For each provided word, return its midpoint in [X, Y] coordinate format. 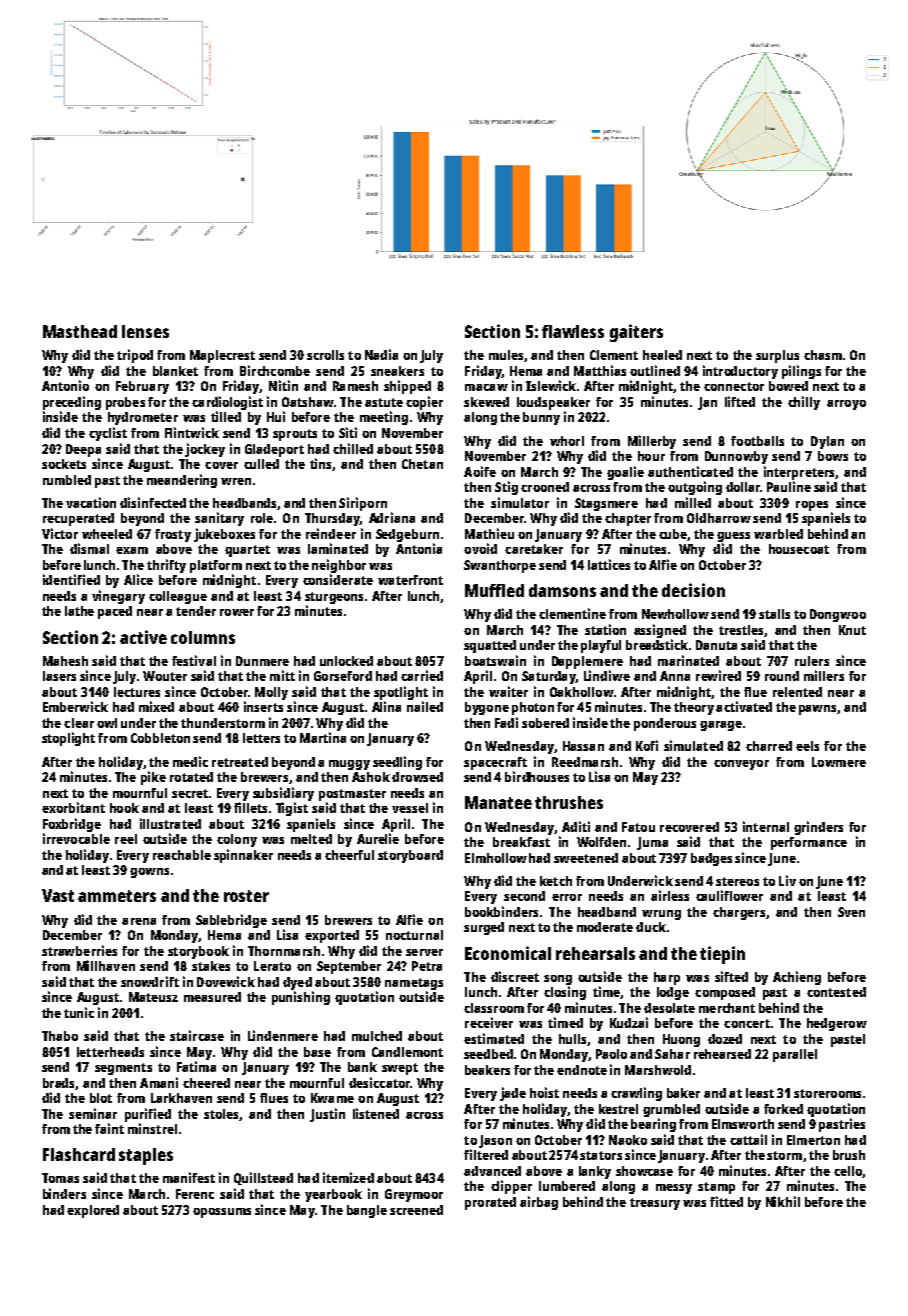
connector [734, 386]
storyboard [410, 856]
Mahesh [65, 661]
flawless [573, 331]
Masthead [80, 331]
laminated [338, 548]
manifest [189, 1177]
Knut [852, 630]
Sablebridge [231, 921]
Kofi [647, 745]
